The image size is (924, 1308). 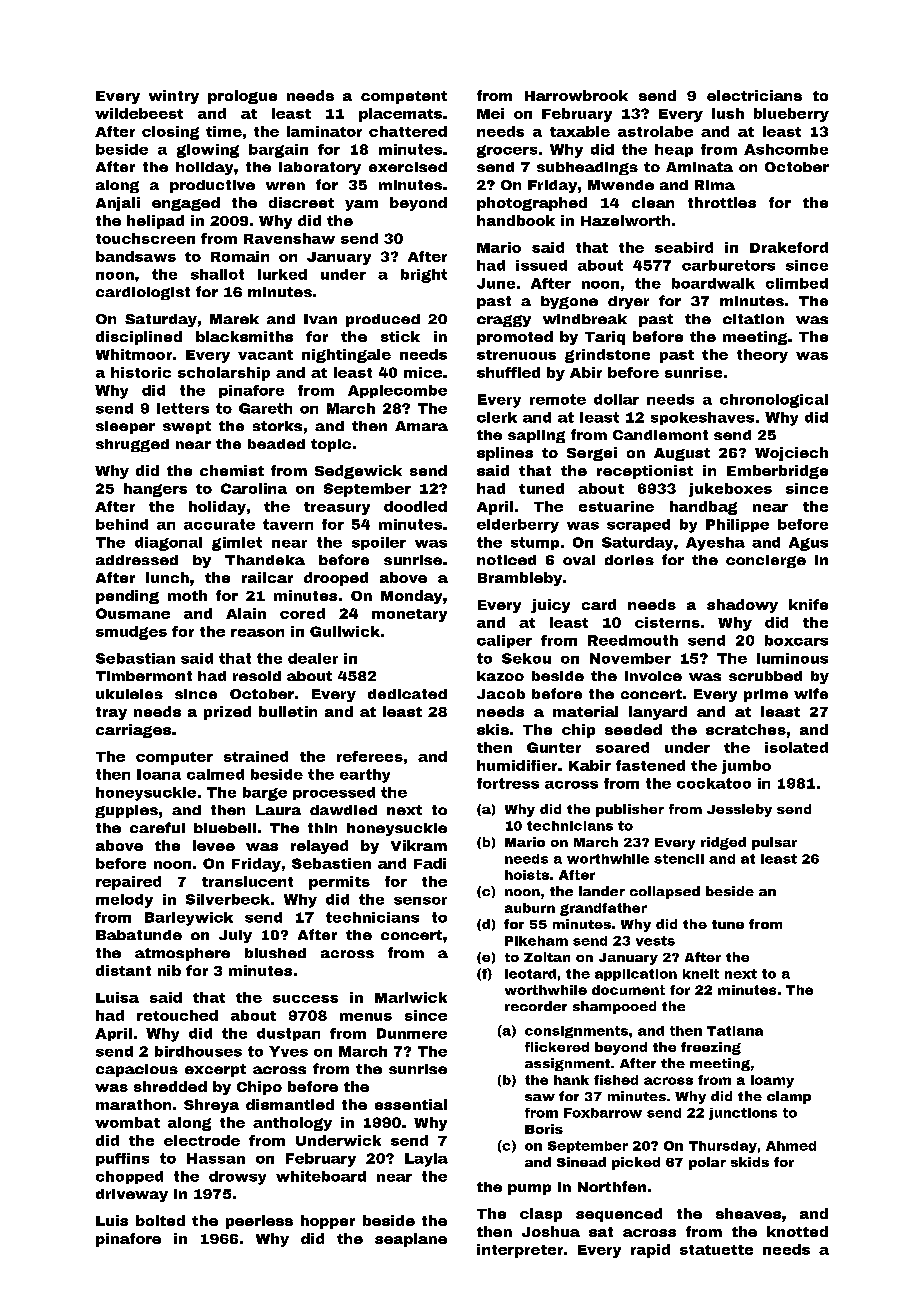 What do you see at coordinates (490, 113) in the page?
I see `Mei` at bounding box center [490, 113].
